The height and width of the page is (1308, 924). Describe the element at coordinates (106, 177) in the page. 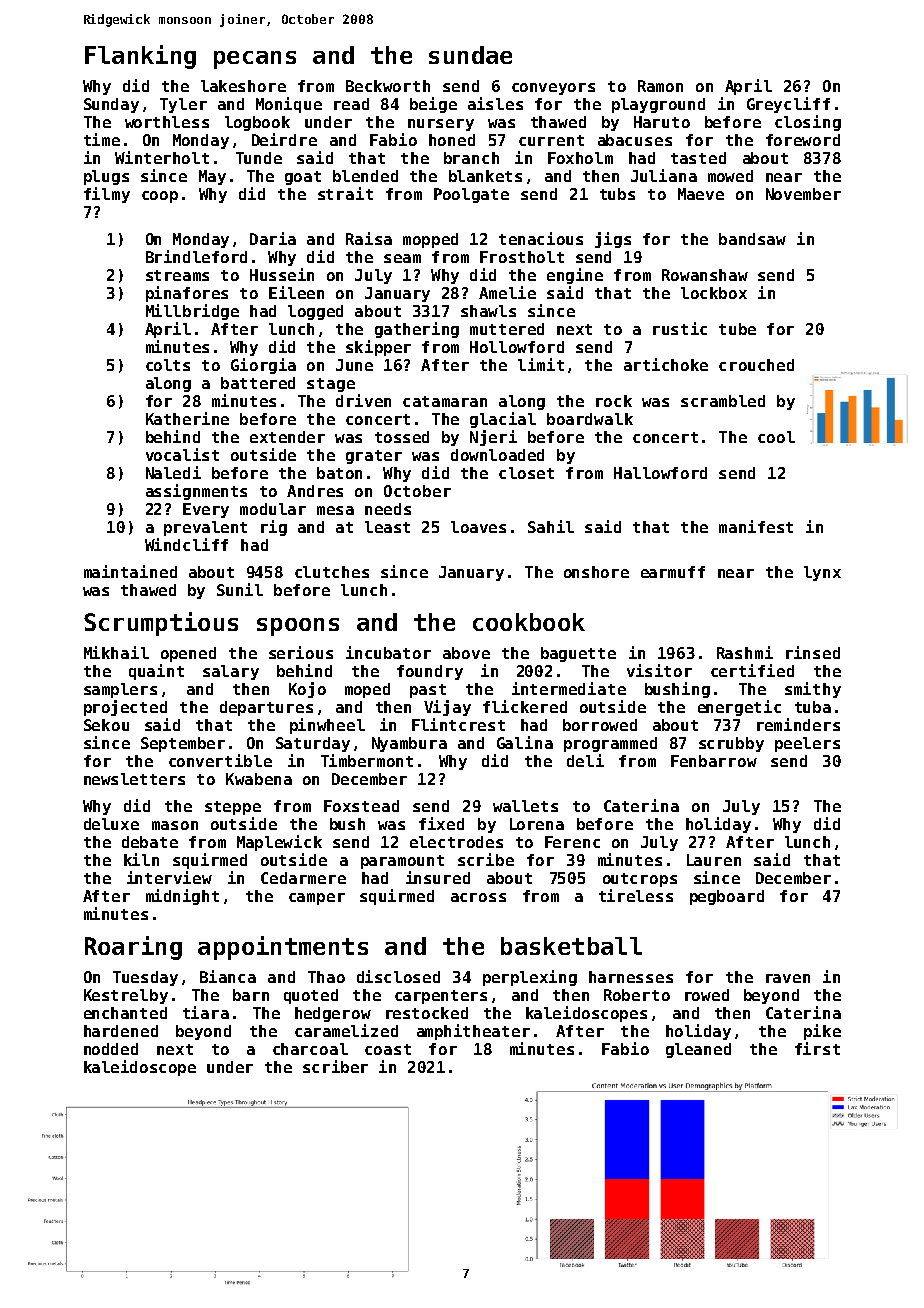

I see `plugs` at that location.
